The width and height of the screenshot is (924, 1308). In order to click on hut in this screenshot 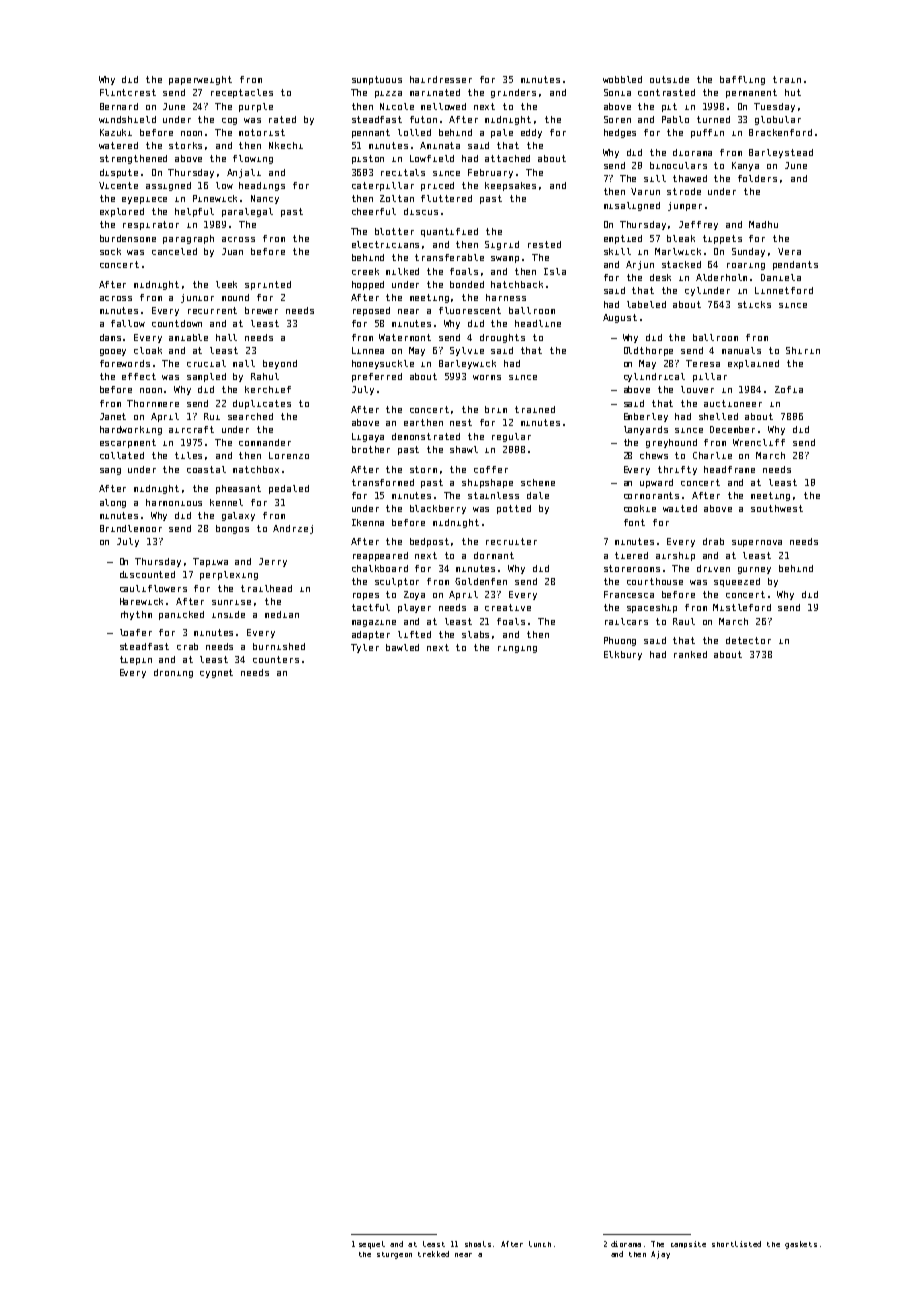, I will do `click(793, 92)`.
